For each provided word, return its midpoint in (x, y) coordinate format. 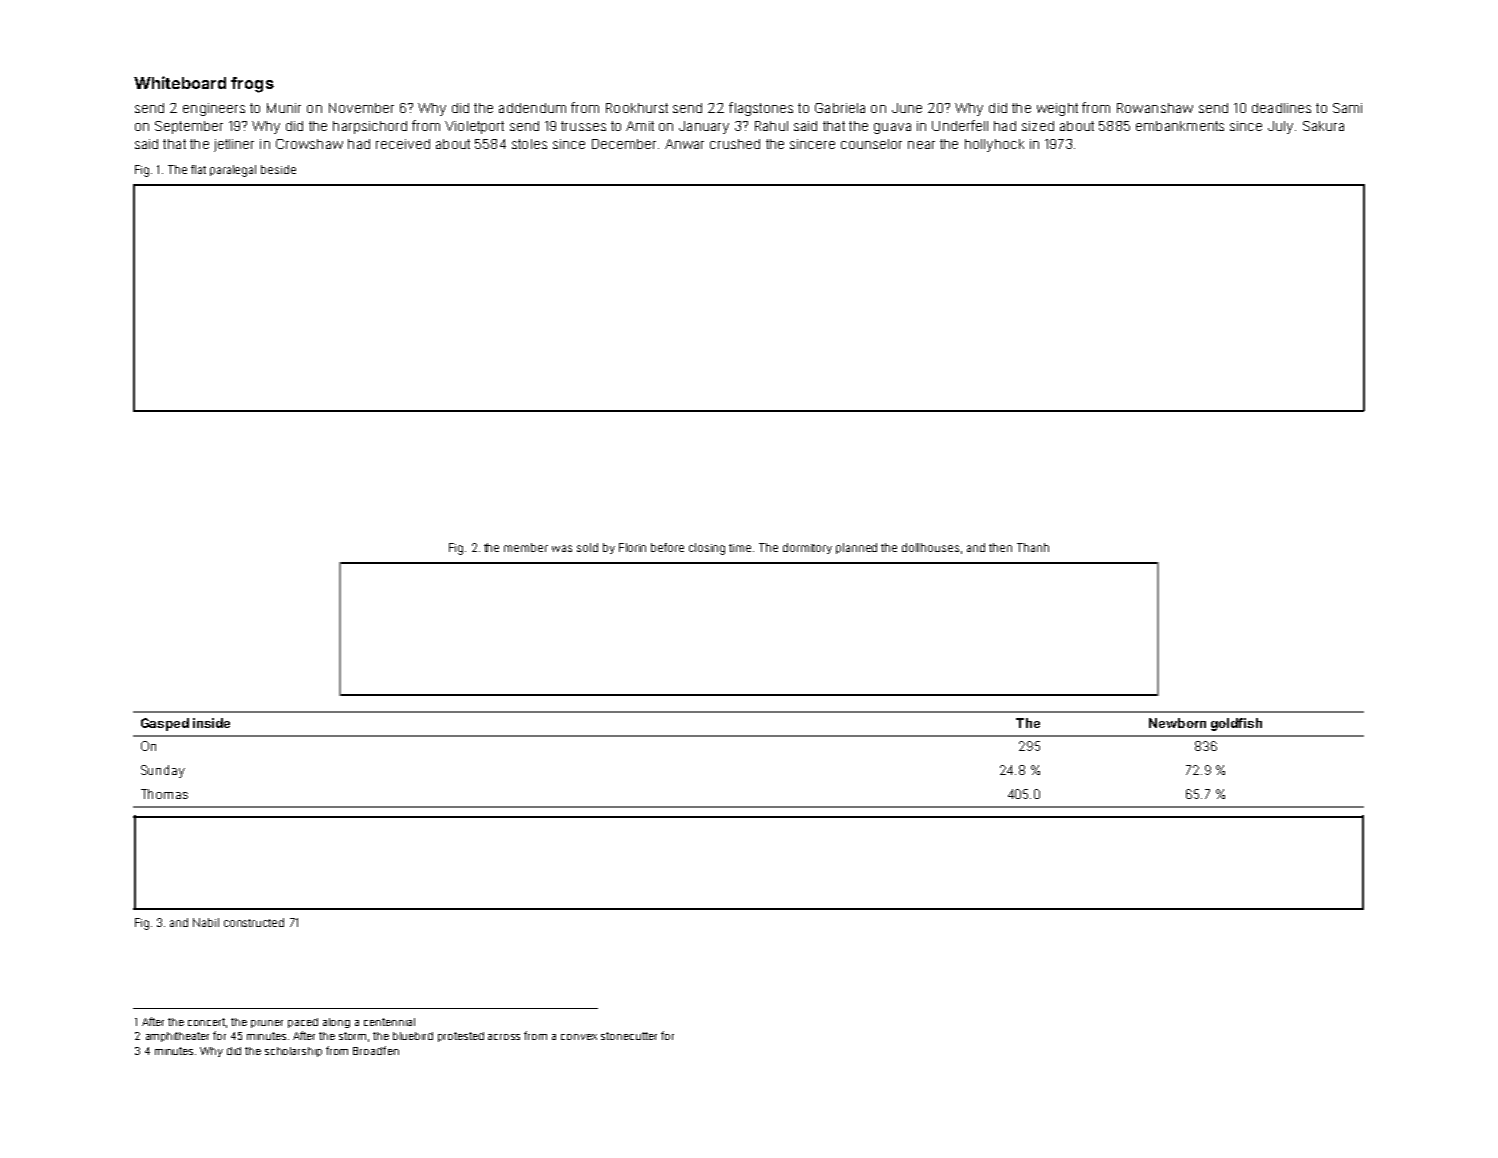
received (403, 144)
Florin (632, 547)
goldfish (1236, 724)
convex (579, 1037)
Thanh (1033, 547)
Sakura (1323, 126)
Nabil (206, 922)
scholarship (293, 1052)
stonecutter (629, 1036)
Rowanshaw (1155, 108)
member (526, 547)
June (907, 108)
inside (211, 723)
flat (198, 169)
